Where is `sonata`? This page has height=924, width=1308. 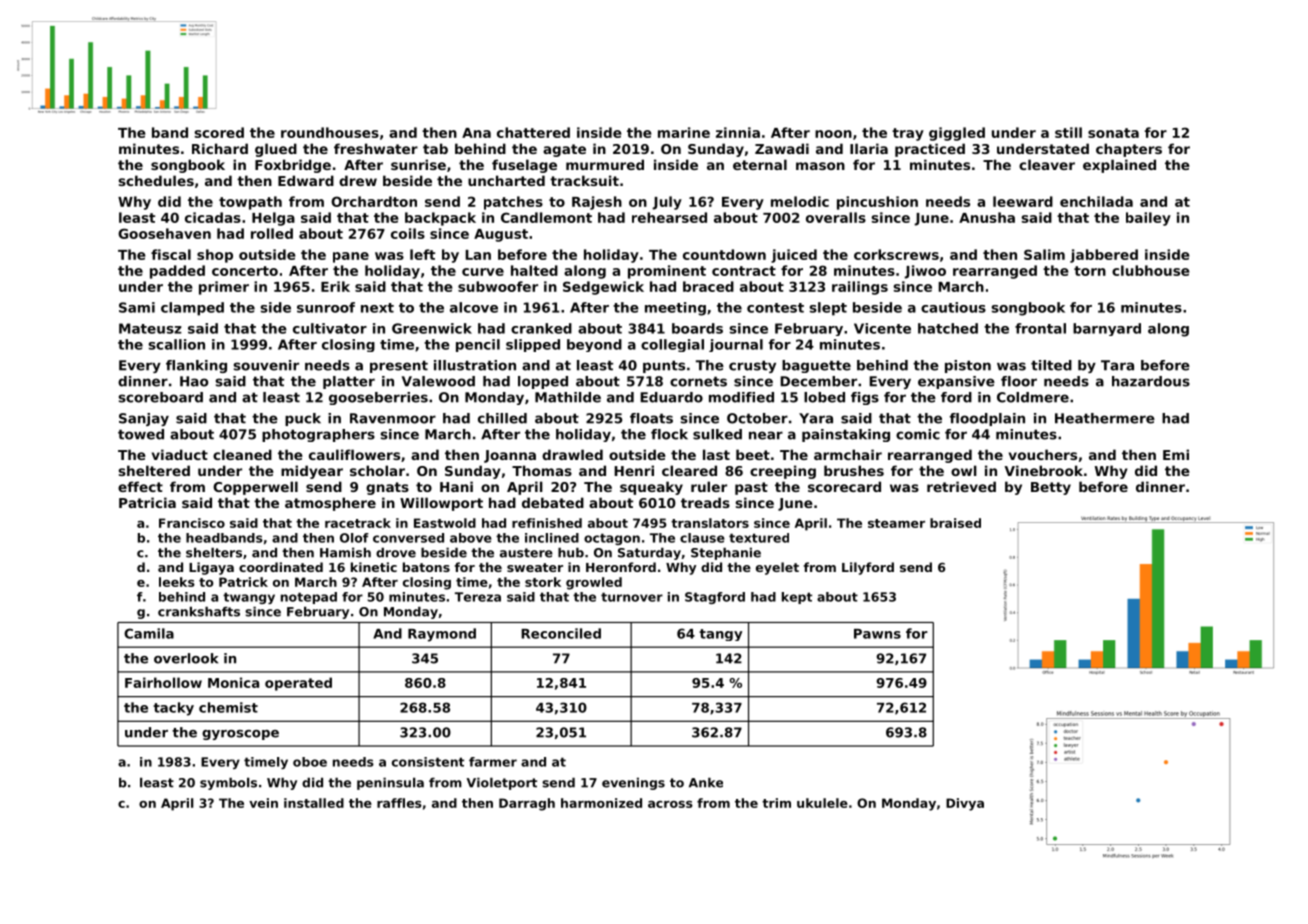
sonata is located at coordinates (1113, 133).
